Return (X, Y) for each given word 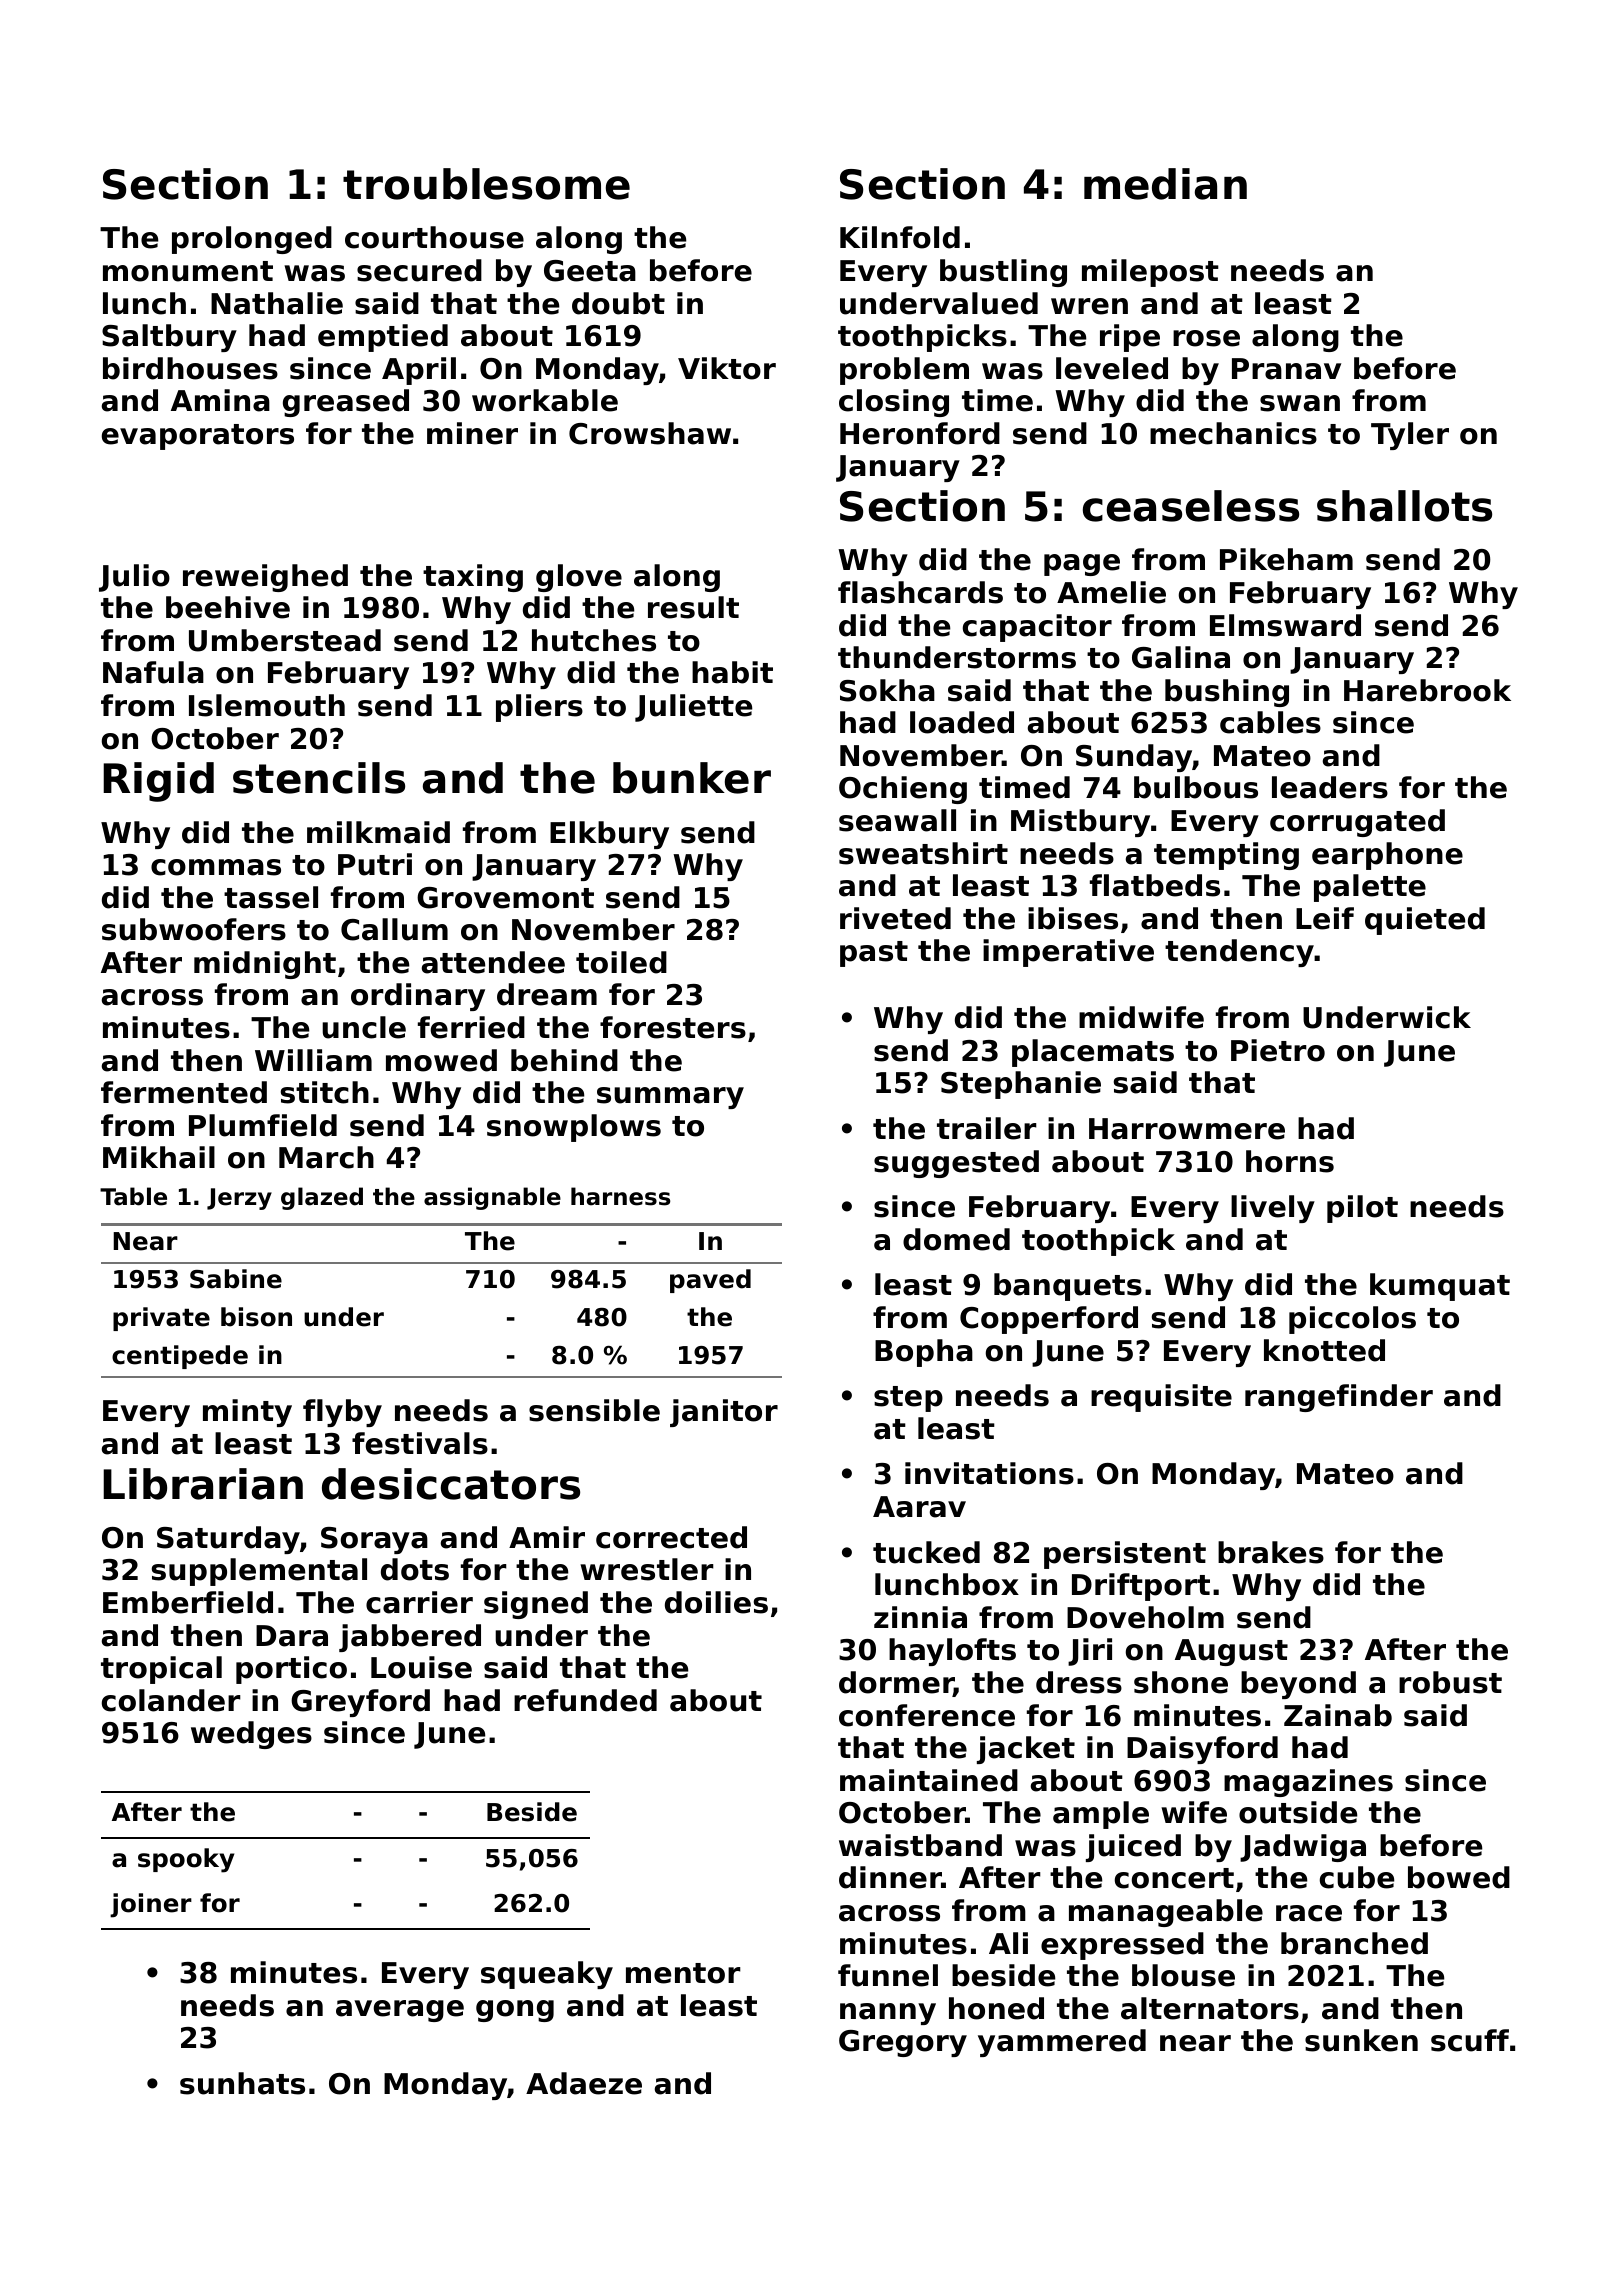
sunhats (242, 2083)
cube (1357, 1877)
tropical (161, 1670)
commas (216, 867)
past (874, 954)
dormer (896, 1683)
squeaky (547, 1975)
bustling (1003, 273)
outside (1298, 1812)
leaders (1330, 787)
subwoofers (194, 929)
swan (1300, 403)
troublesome (486, 184)
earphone (1387, 856)
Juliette (693, 708)
